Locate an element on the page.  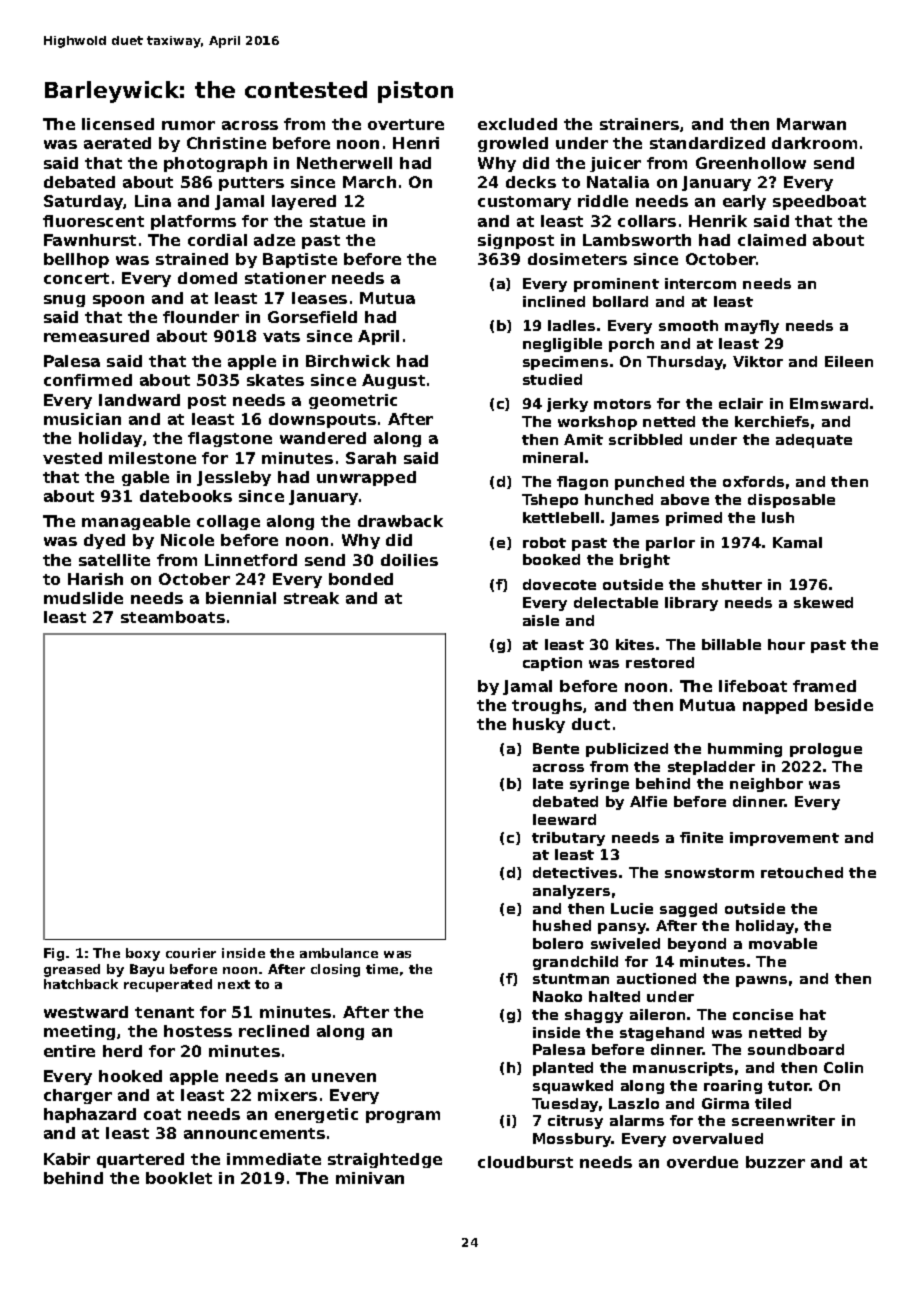
skewed is located at coordinates (823, 602).
